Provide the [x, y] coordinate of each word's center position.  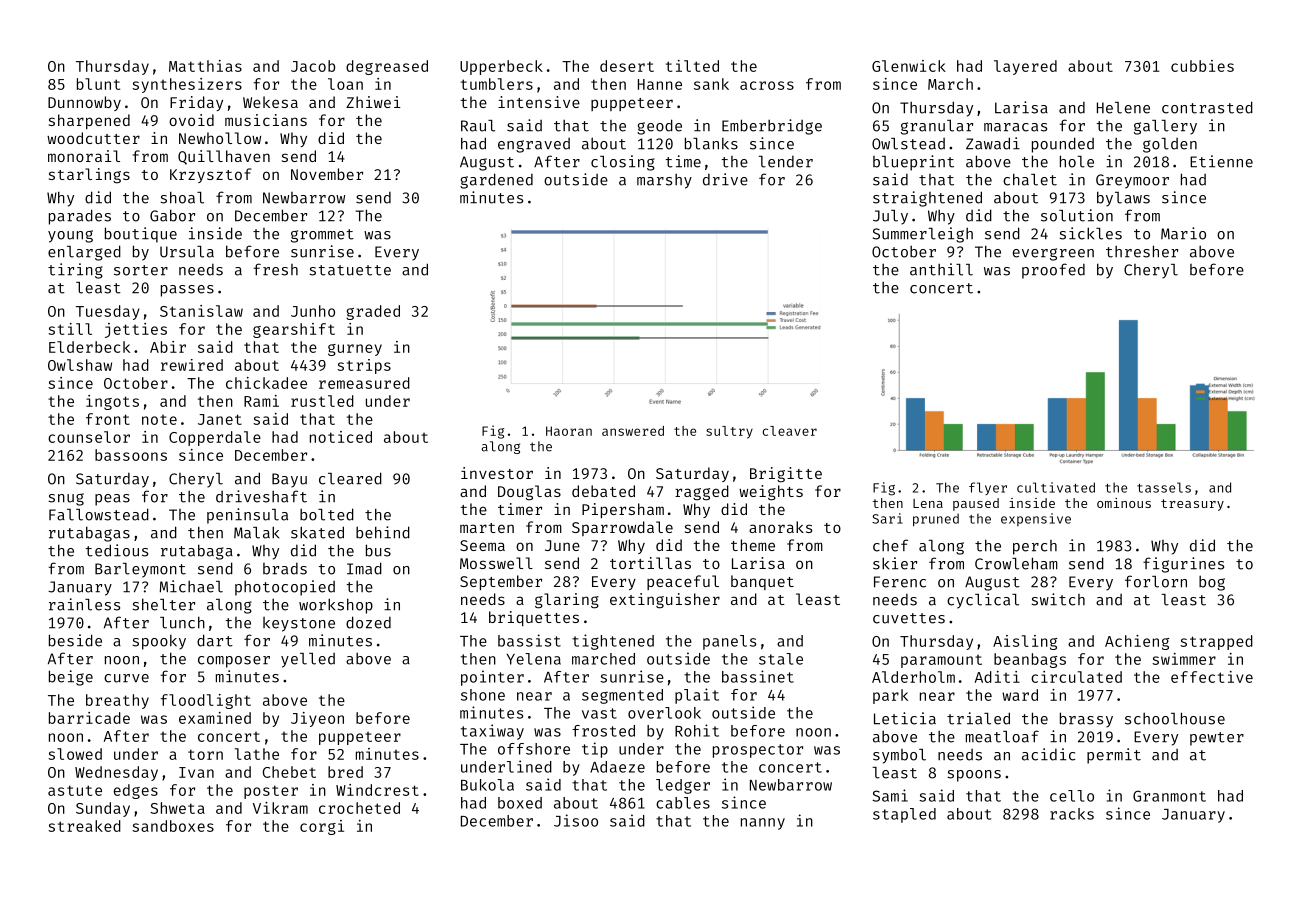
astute [75, 790]
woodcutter [93, 138]
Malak [256, 532]
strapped [1216, 642]
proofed [1053, 271]
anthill [941, 269]
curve [126, 678]
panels [729, 642]
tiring [75, 271]
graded [373, 312]
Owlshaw [80, 365]
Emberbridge [772, 127]
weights [771, 493]
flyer [988, 488]
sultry [729, 432]
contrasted [1207, 107]
